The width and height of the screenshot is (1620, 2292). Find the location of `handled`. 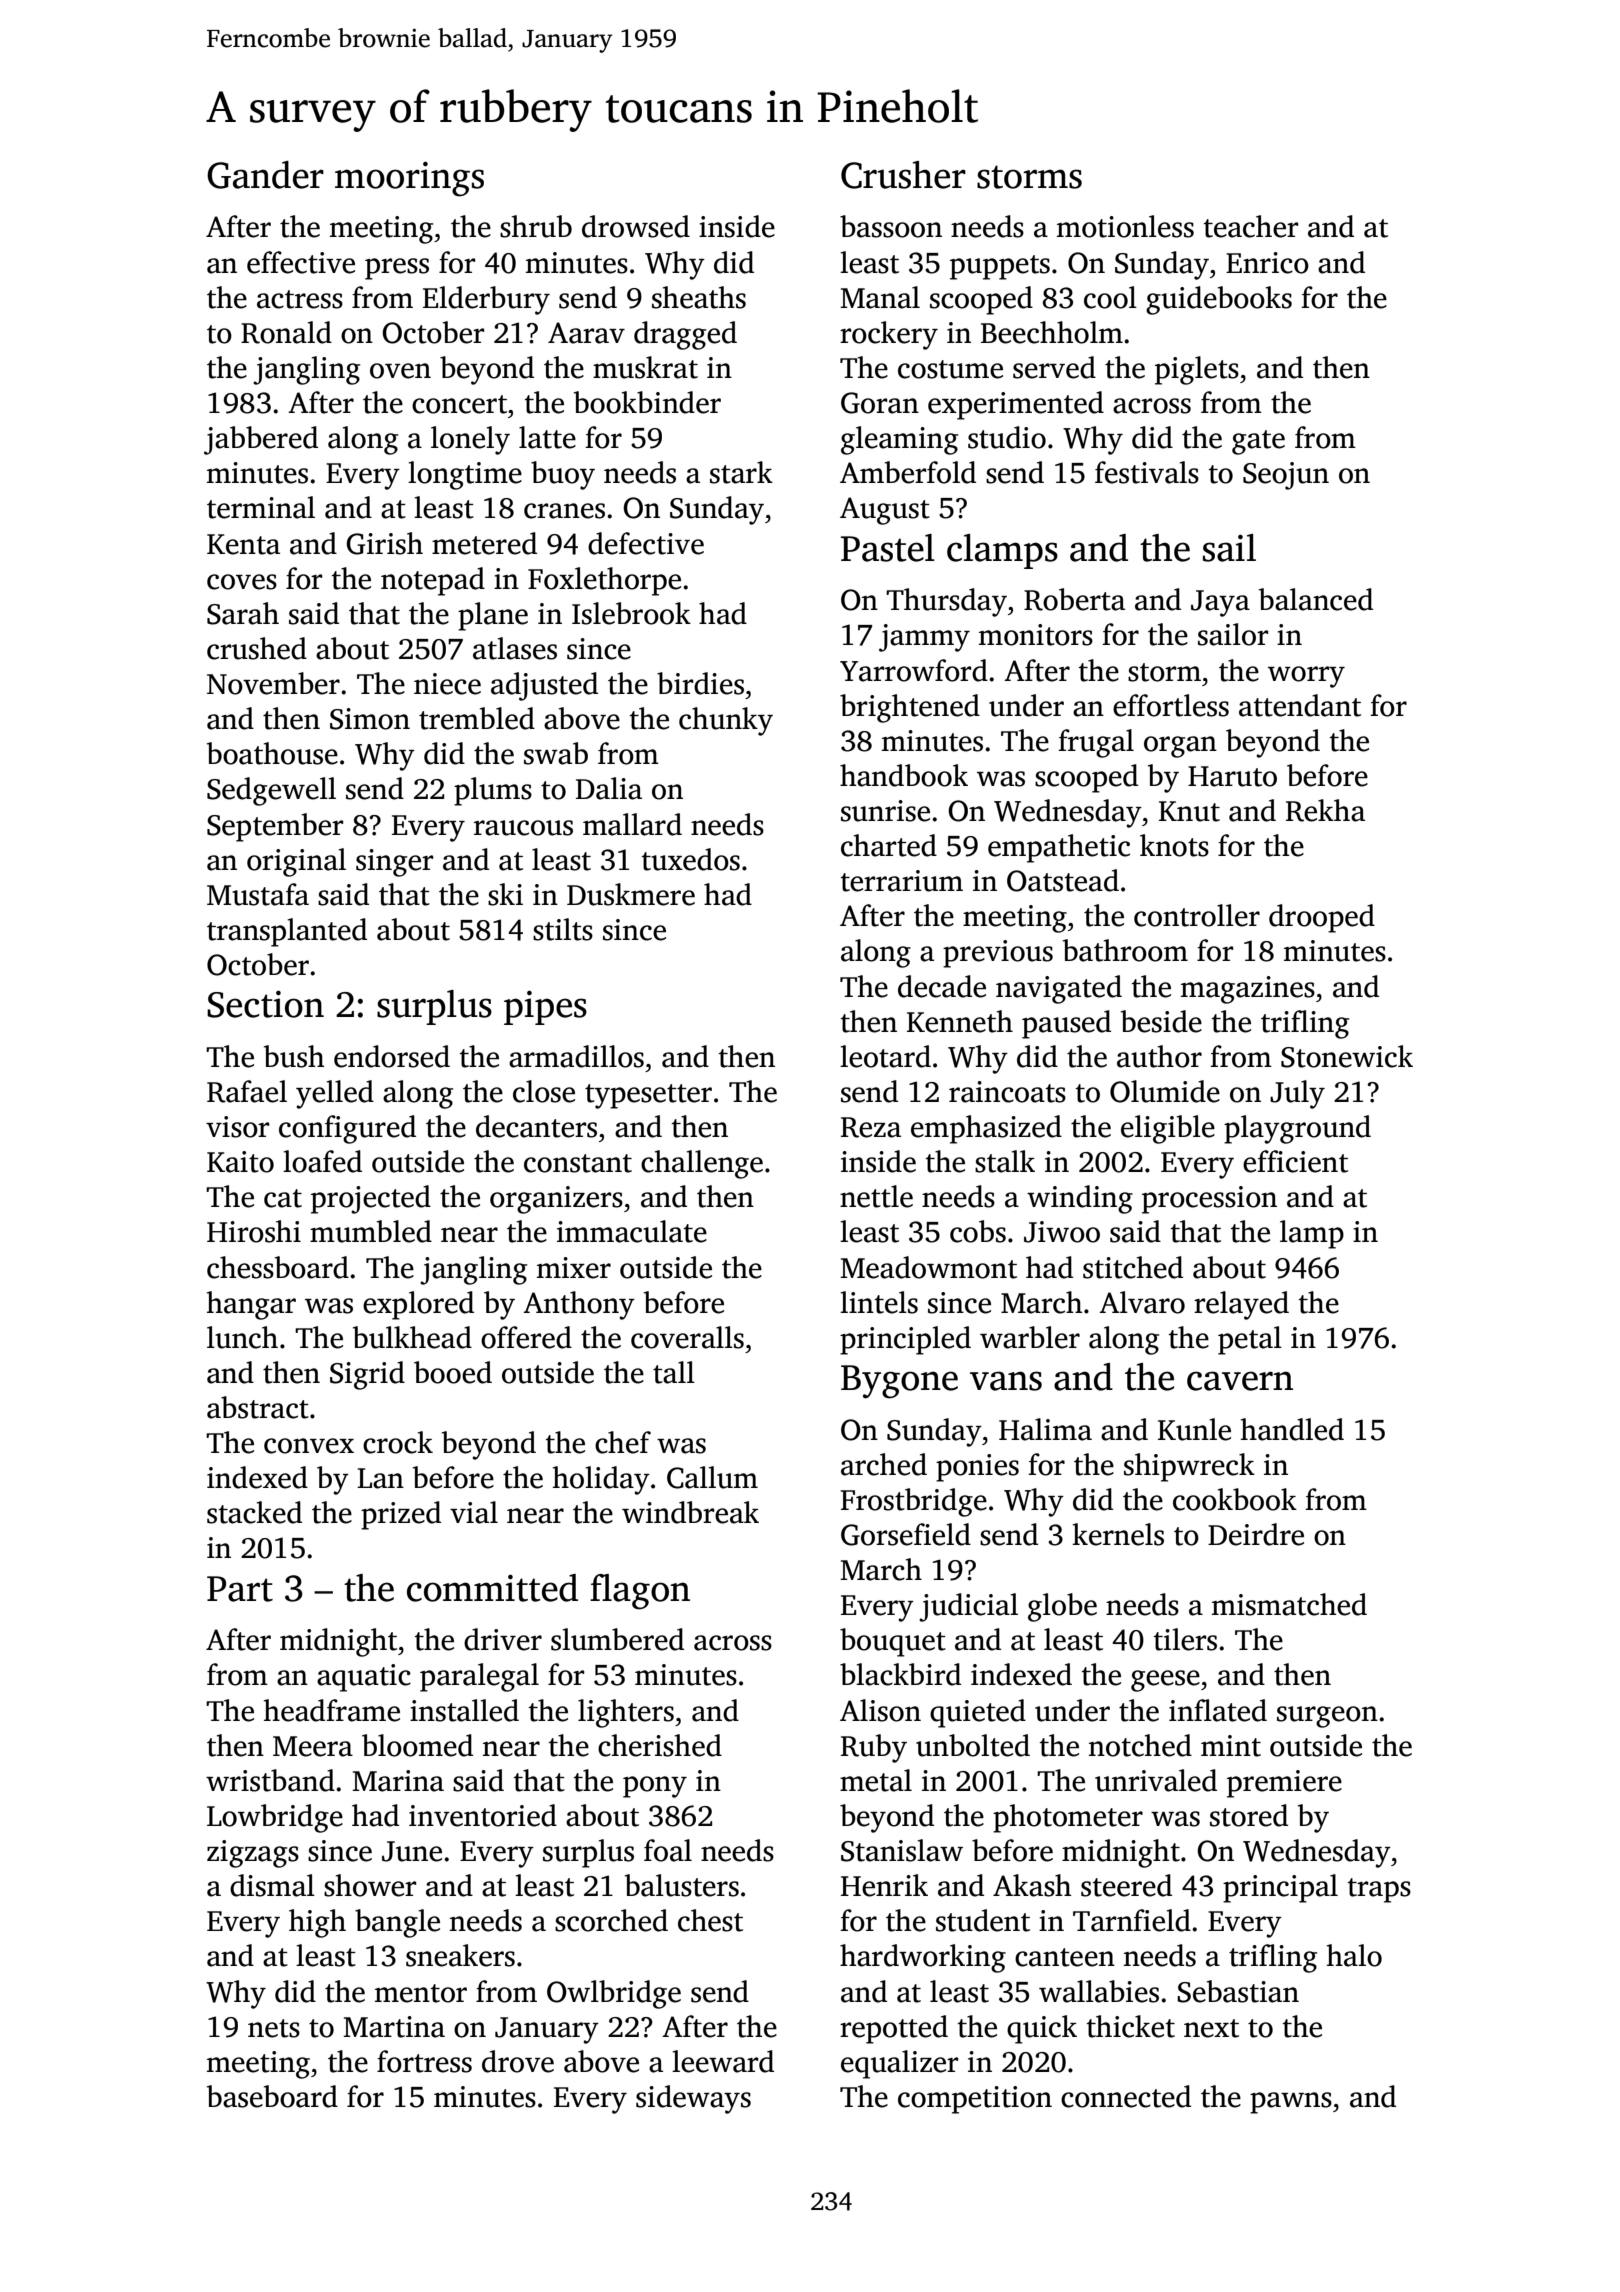

handled is located at coordinates (1292, 1429).
